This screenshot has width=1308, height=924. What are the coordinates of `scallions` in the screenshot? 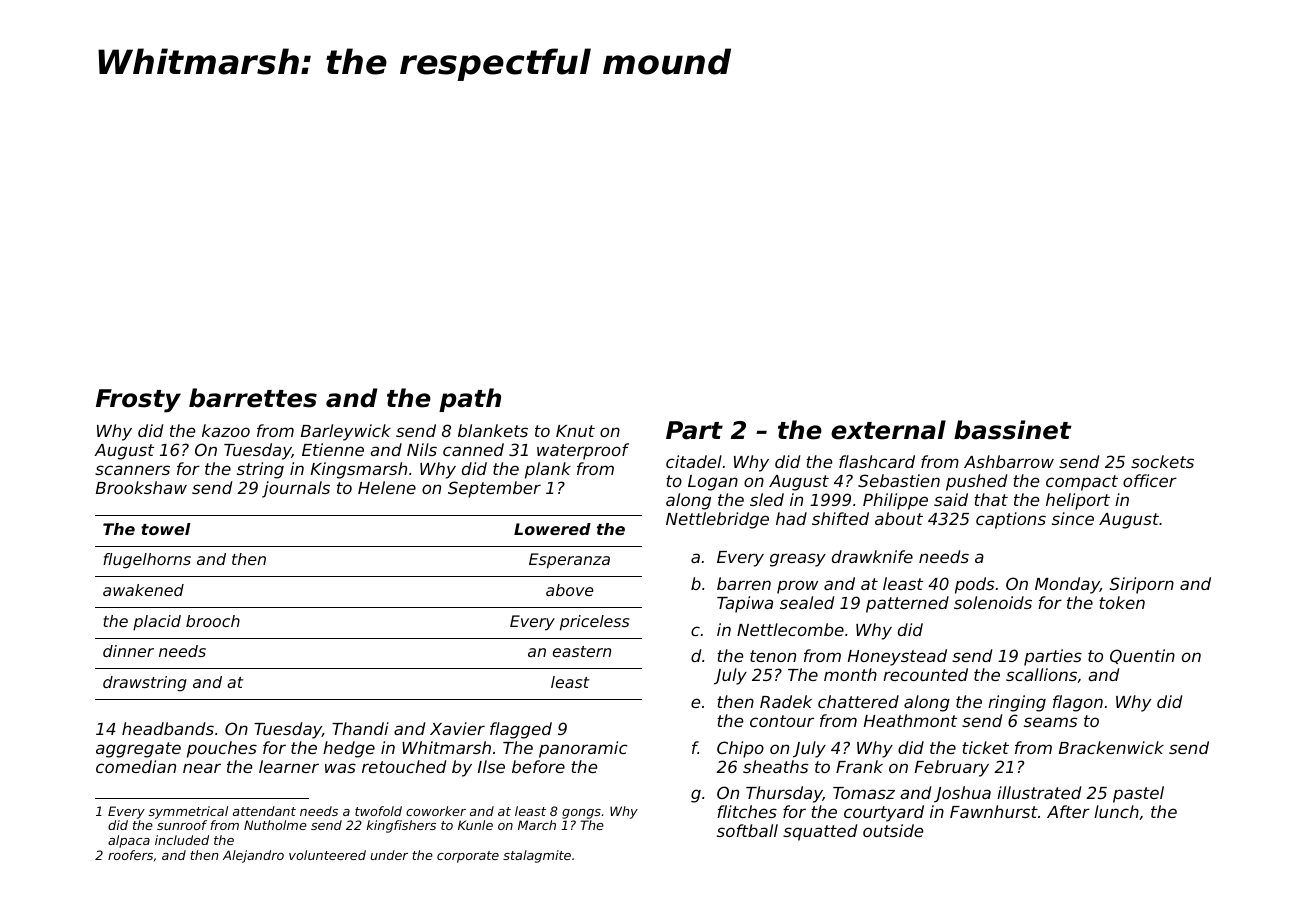 It's located at (1041, 674).
